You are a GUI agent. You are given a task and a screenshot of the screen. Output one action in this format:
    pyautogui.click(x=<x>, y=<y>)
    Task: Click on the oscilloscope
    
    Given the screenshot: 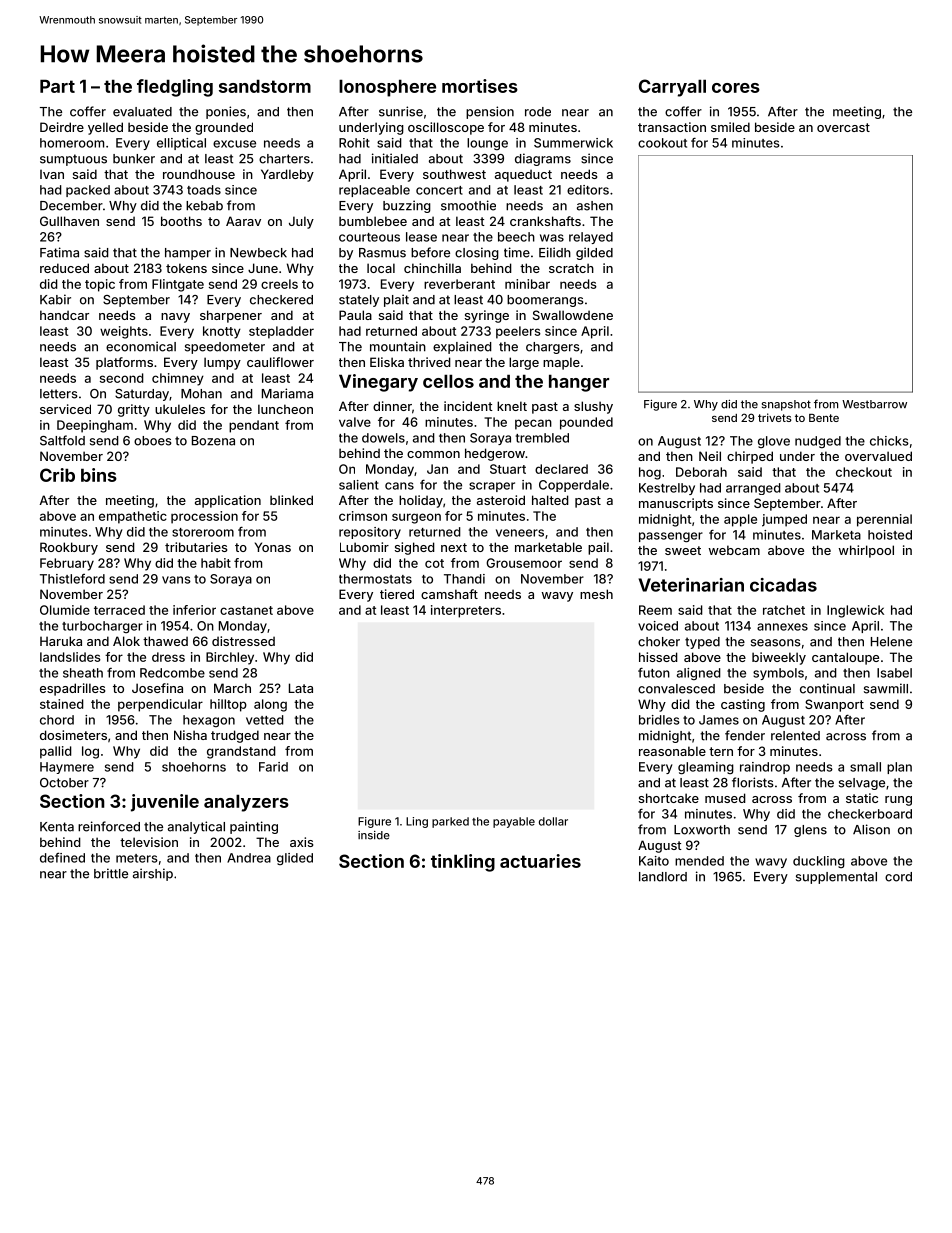 What is the action you would take?
    pyautogui.click(x=446, y=128)
